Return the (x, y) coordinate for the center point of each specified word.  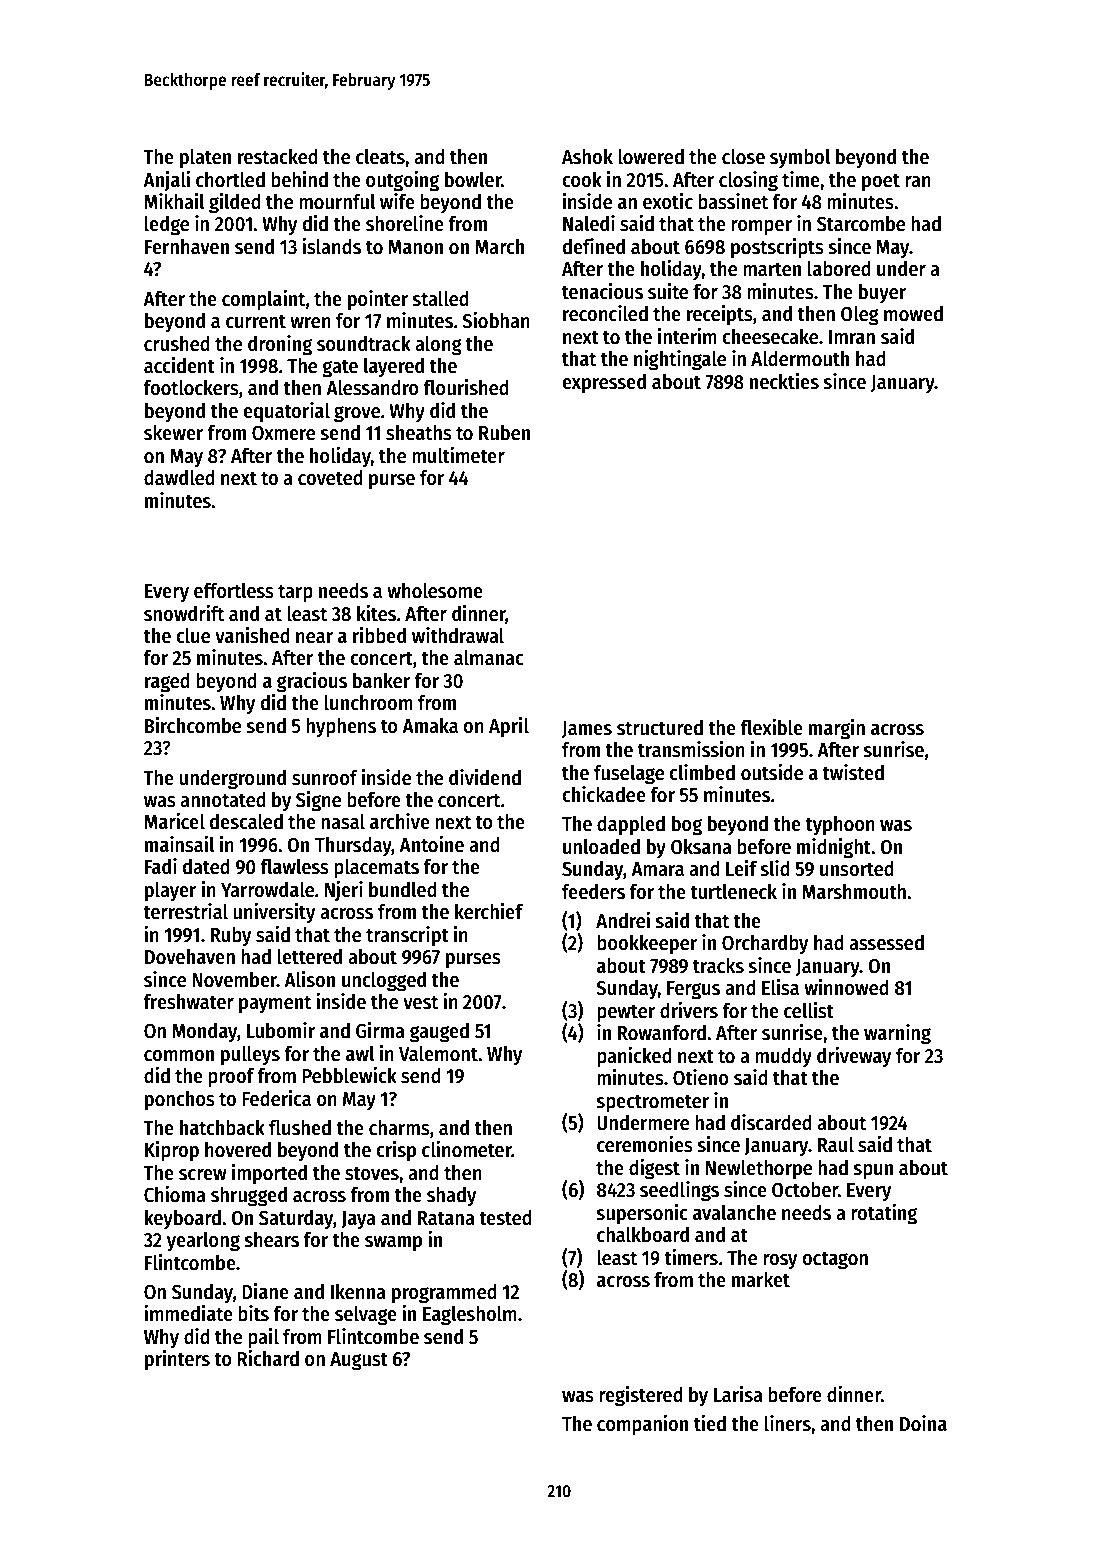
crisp (396, 1151)
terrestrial (185, 911)
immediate (188, 1313)
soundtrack (364, 343)
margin (837, 729)
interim (687, 336)
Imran (852, 337)
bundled (403, 889)
